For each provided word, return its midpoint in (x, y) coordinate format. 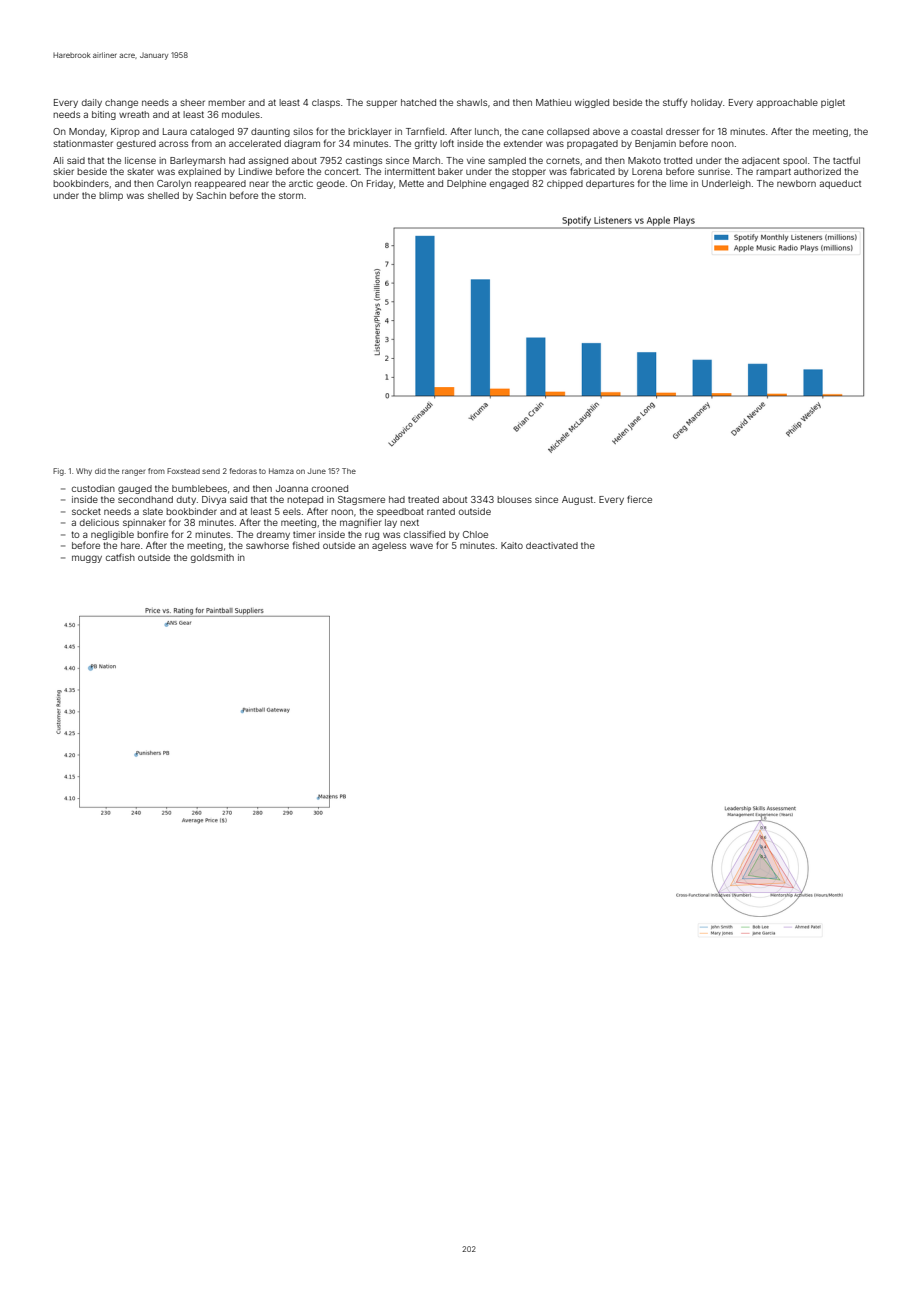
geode (331, 184)
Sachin (211, 195)
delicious (99, 522)
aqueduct (840, 184)
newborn (796, 183)
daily (92, 103)
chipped (565, 184)
